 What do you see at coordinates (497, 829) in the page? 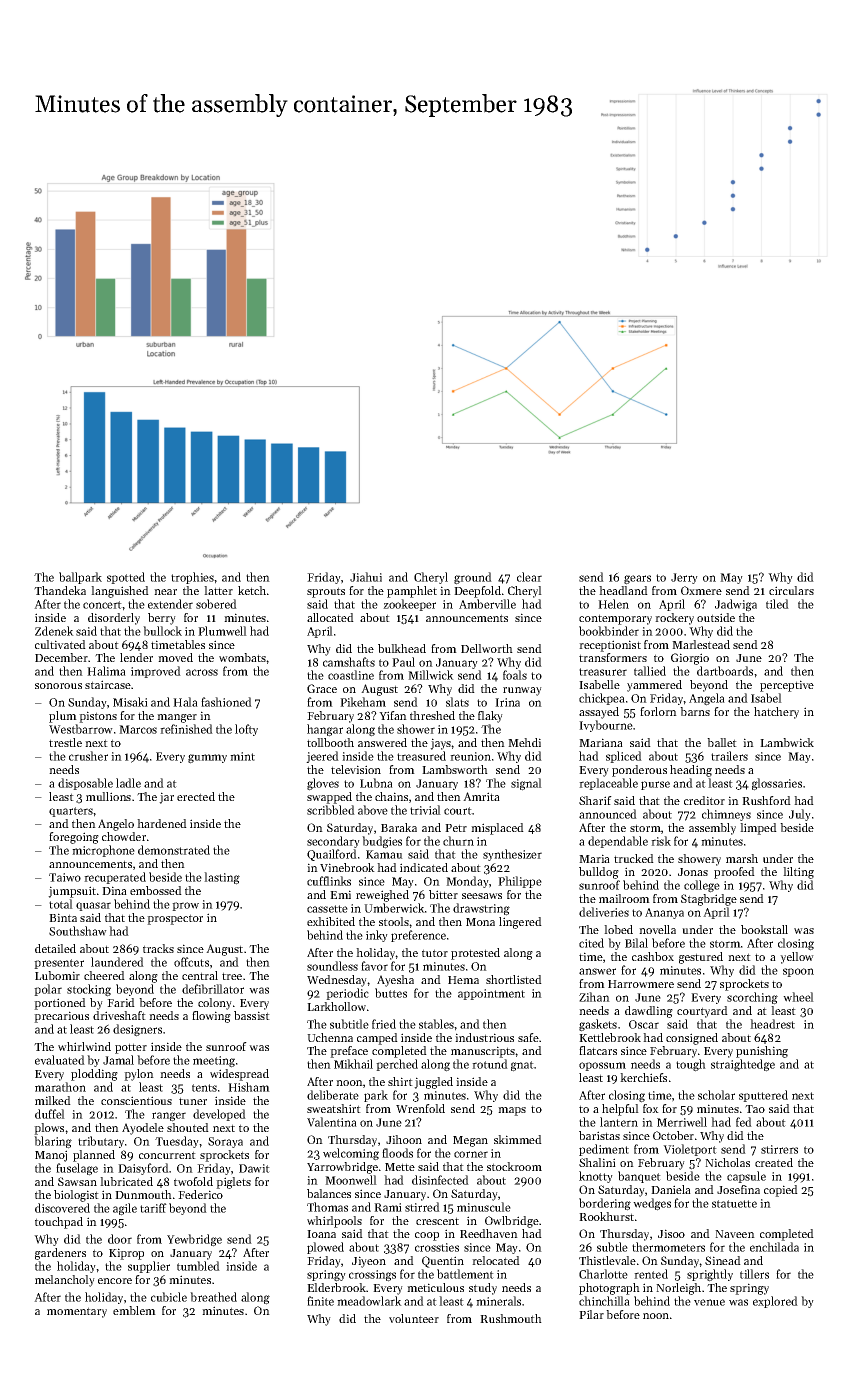
I see `misplaced` at bounding box center [497, 829].
